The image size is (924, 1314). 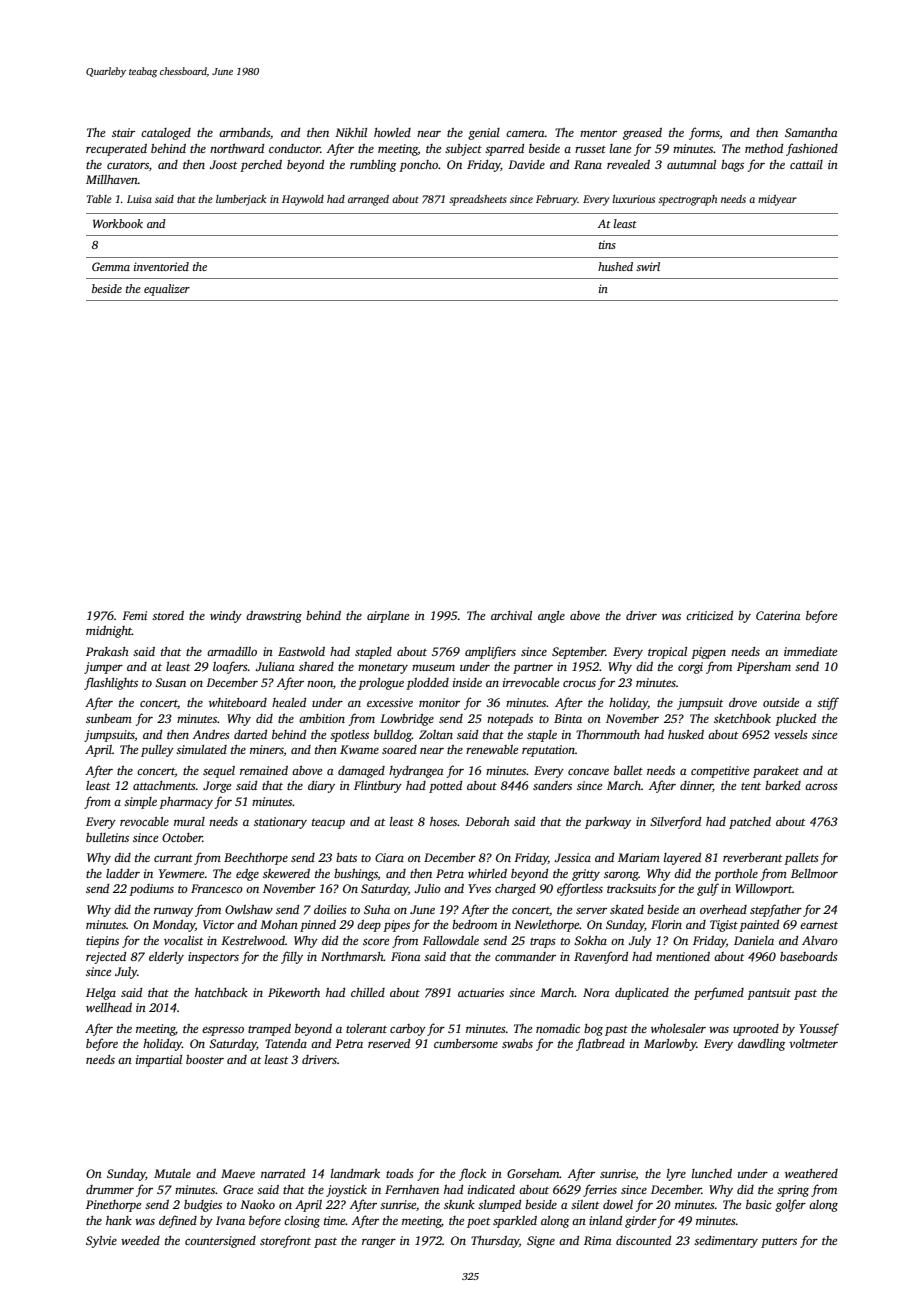 I want to click on forms, so click(x=704, y=133).
